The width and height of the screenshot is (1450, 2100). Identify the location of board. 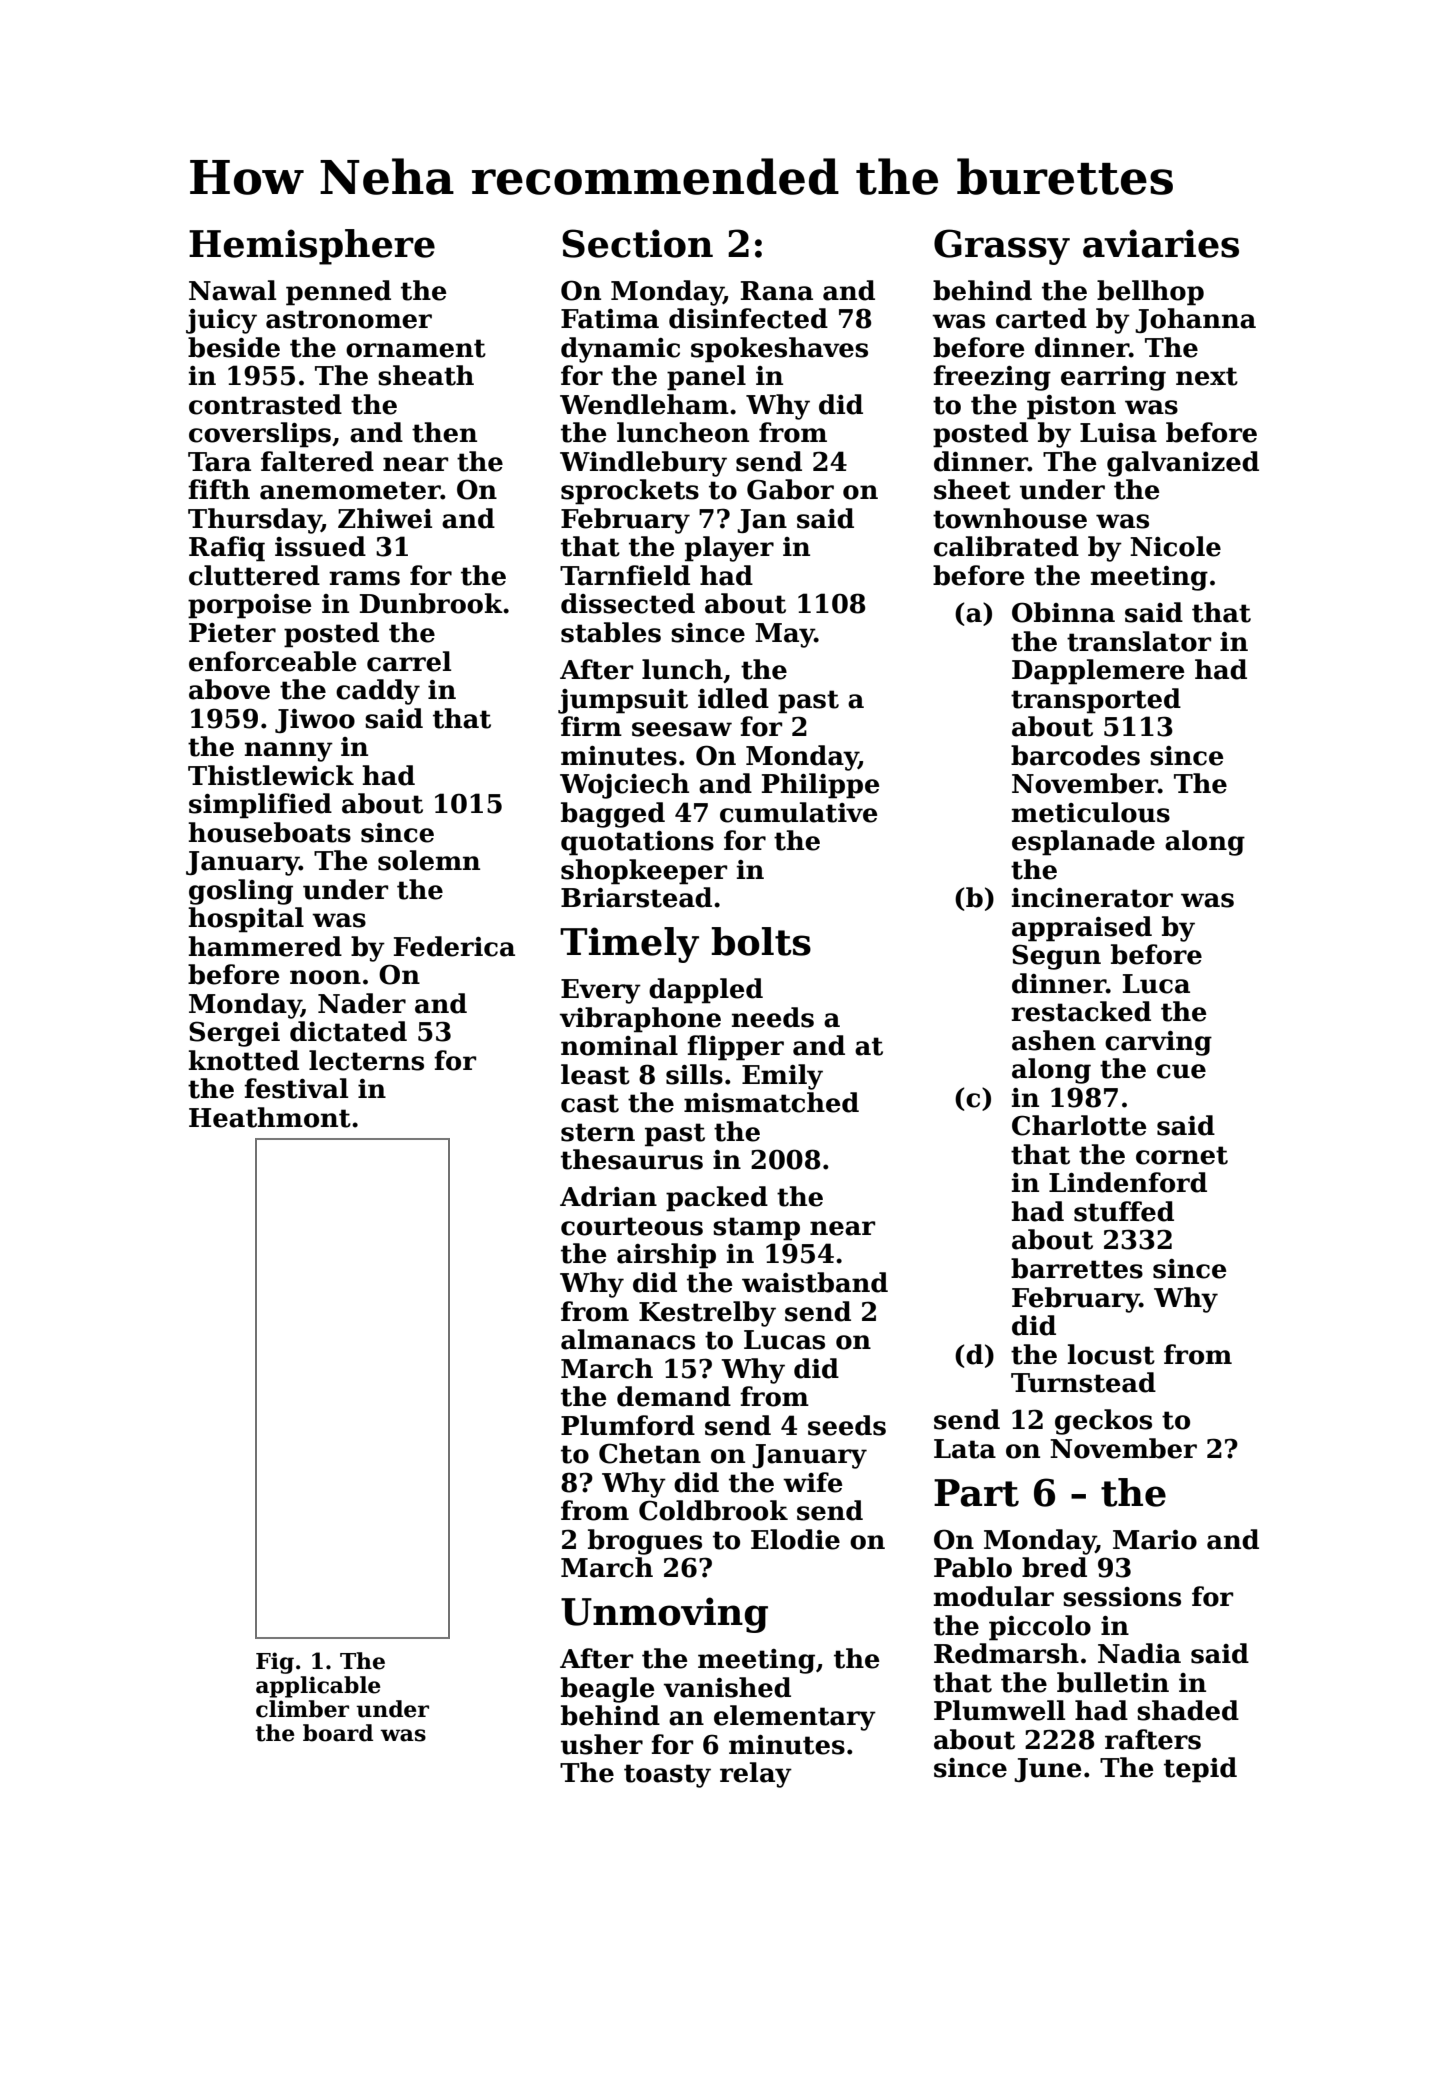
(338, 1733).
